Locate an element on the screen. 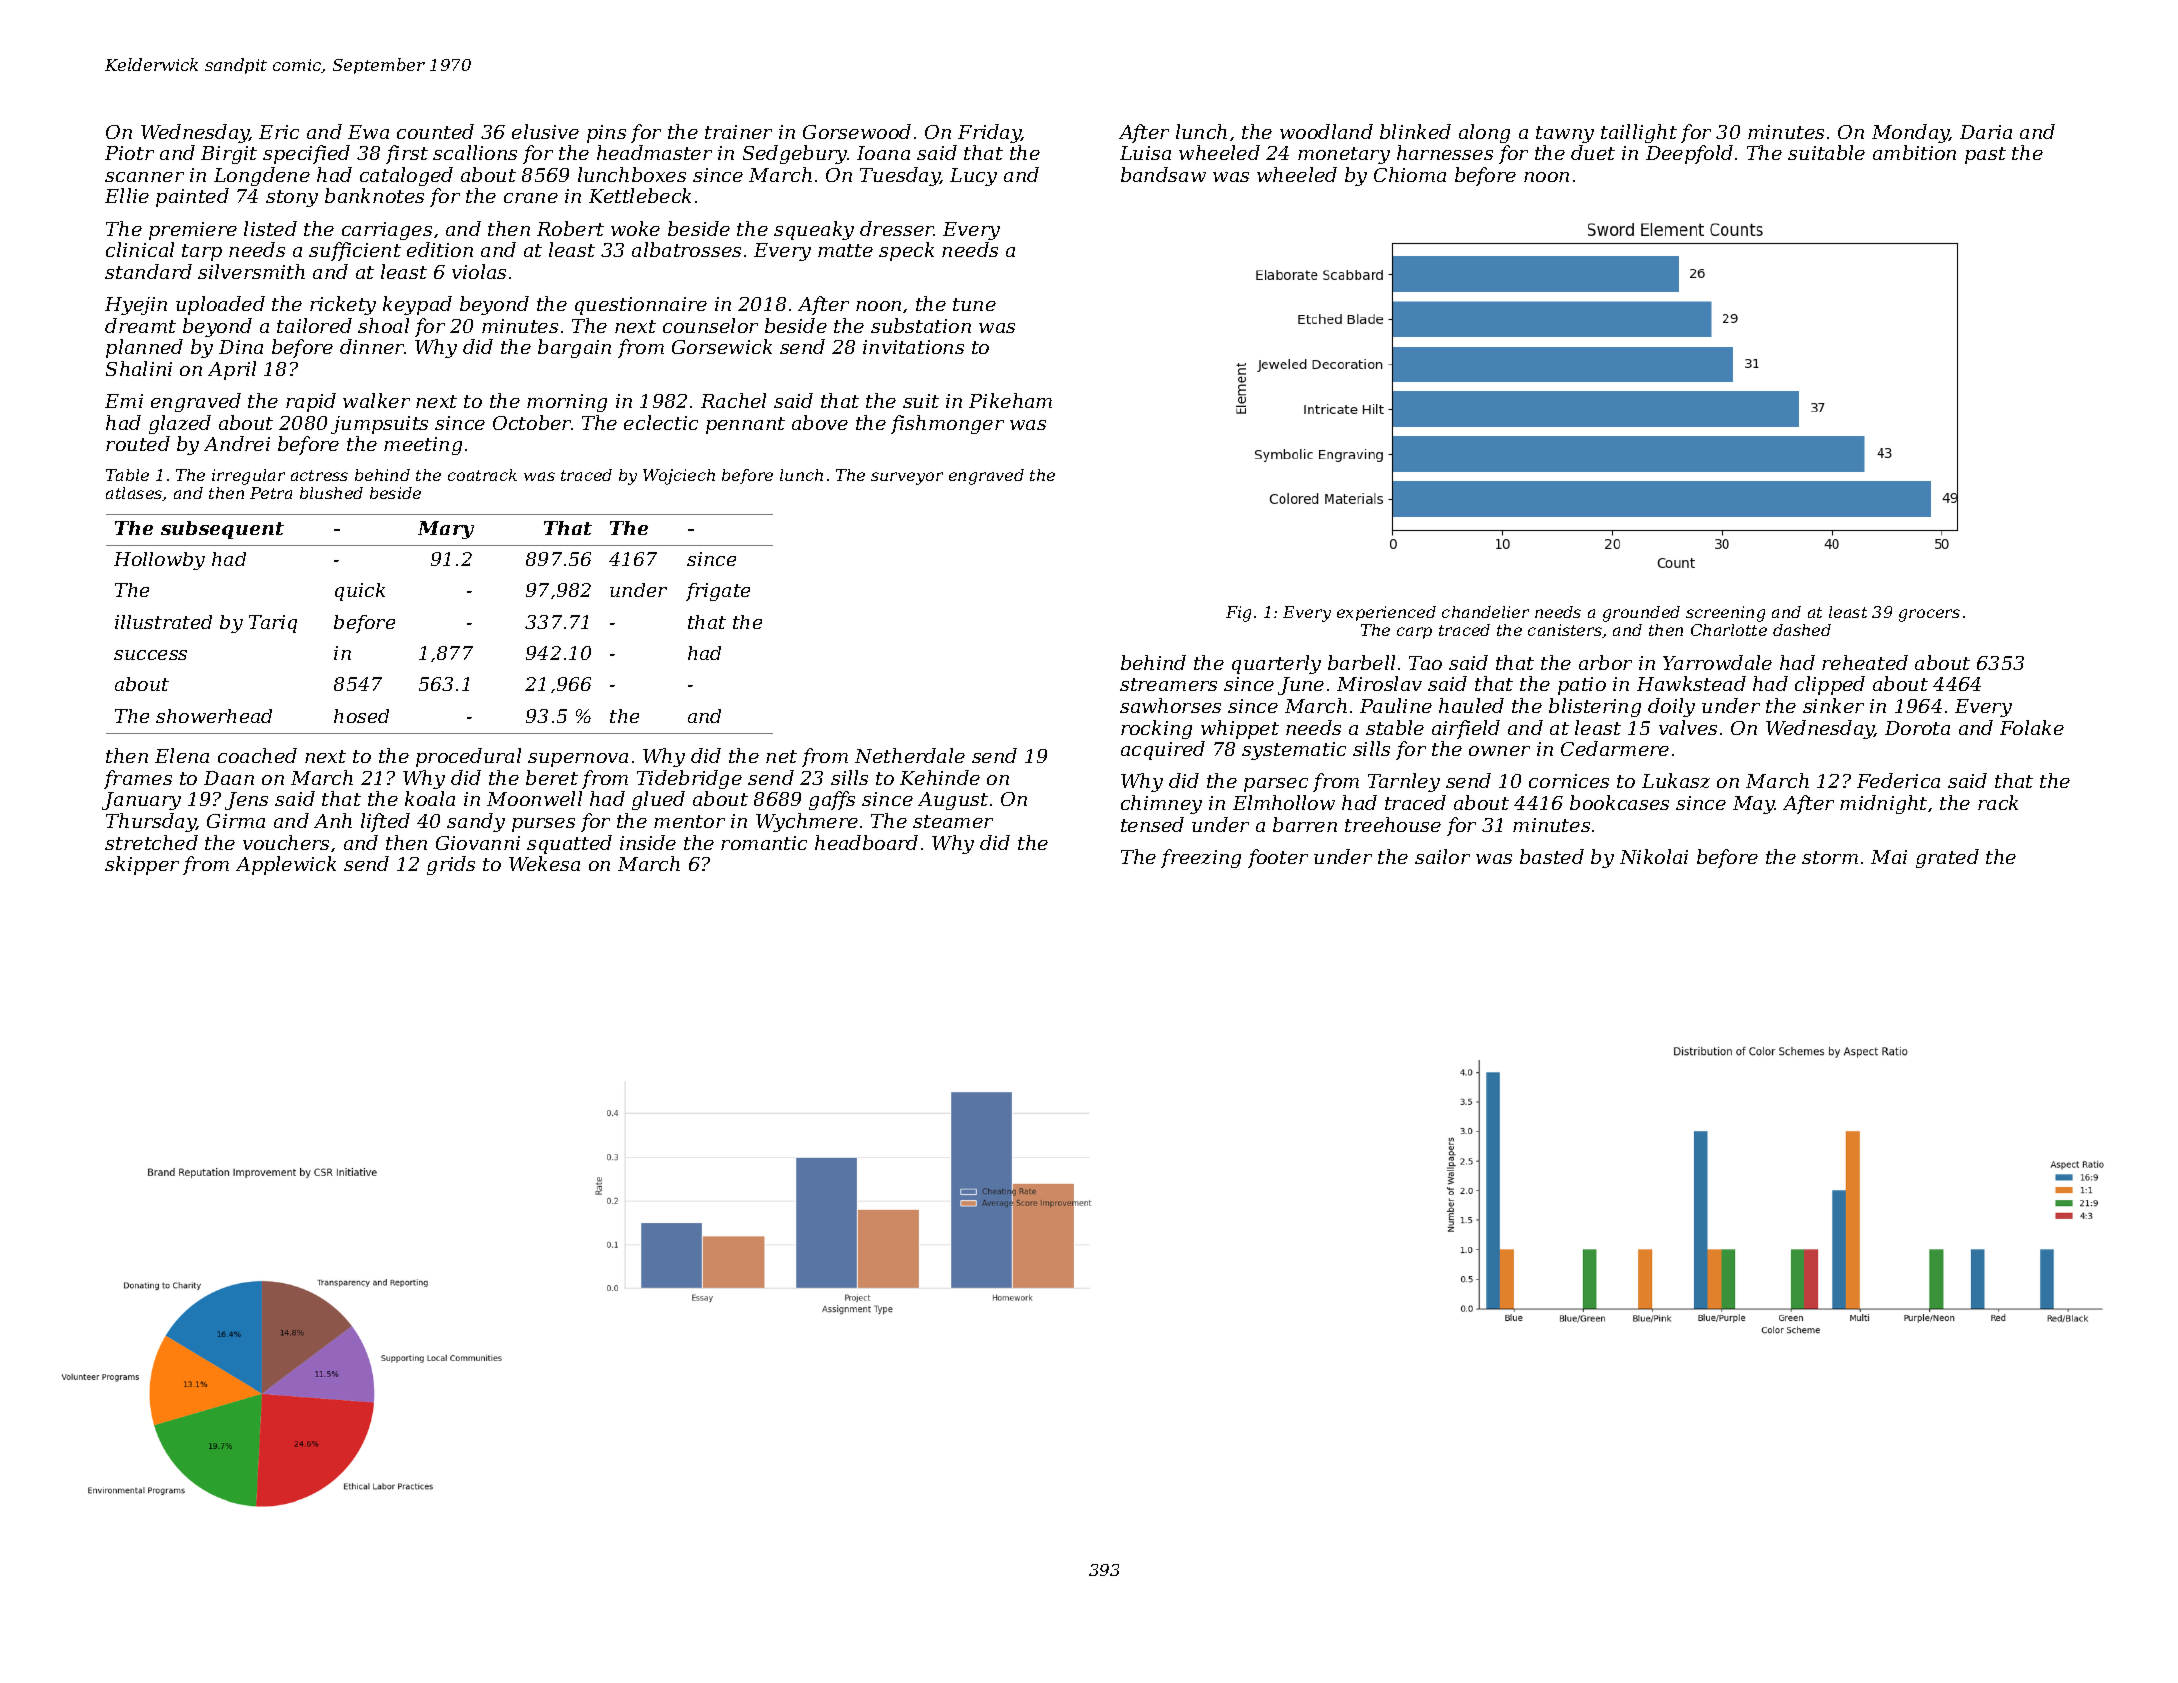 The image size is (2178, 1683). fishmonger is located at coordinates (947, 424).
